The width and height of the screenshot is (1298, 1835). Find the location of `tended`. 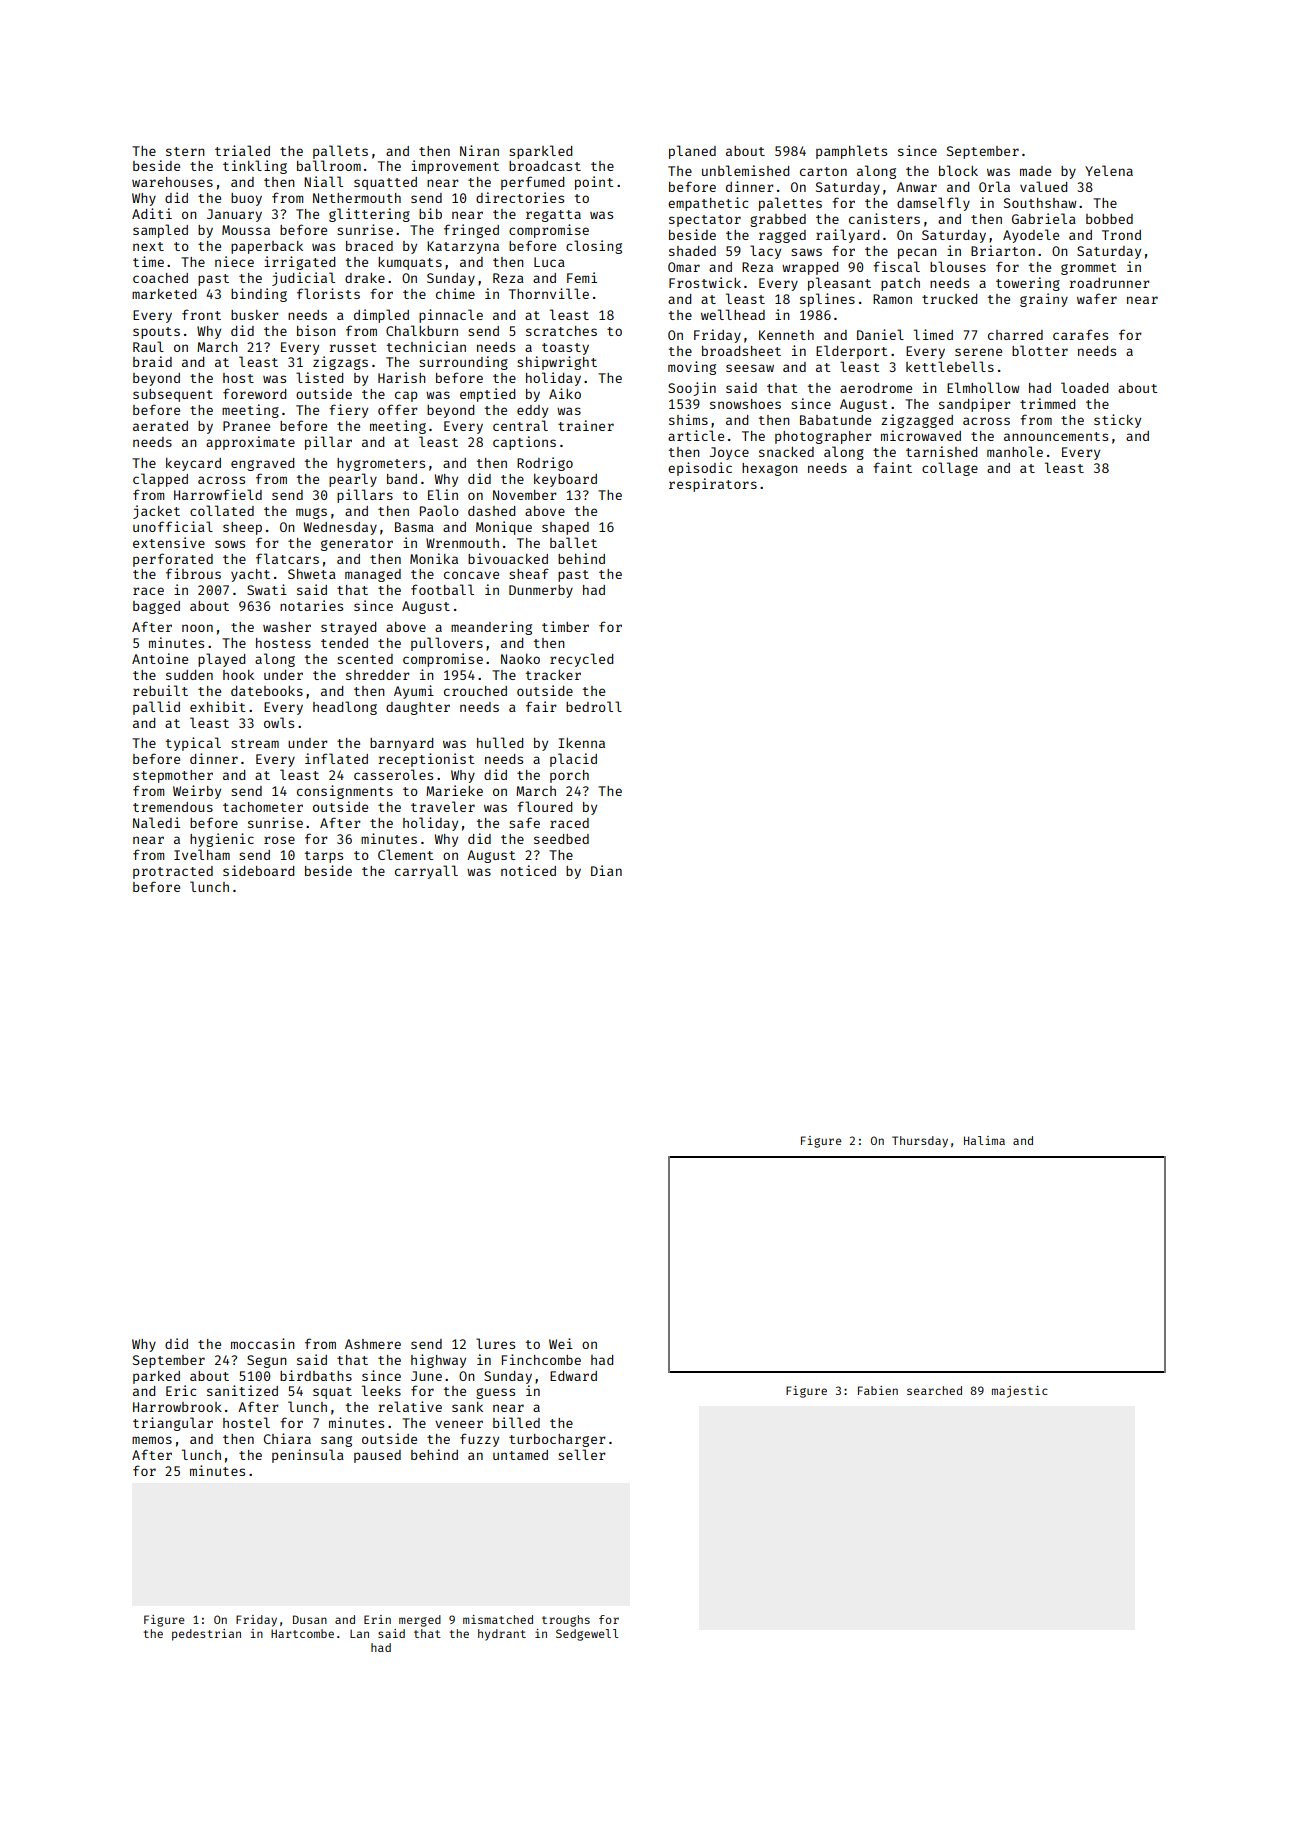

tended is located at coordinates (344, 643).
